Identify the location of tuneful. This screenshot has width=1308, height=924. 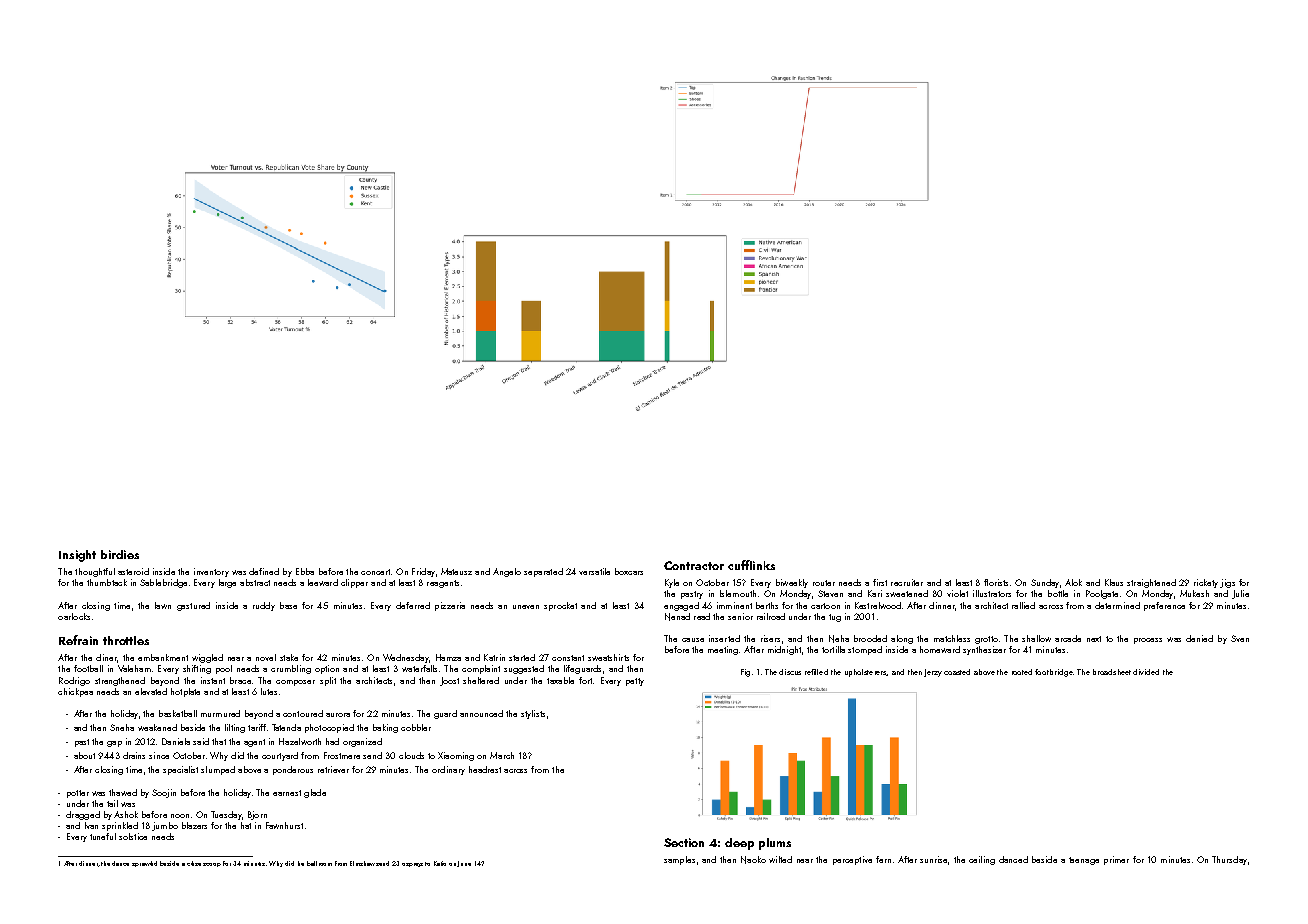
(103, 836).
